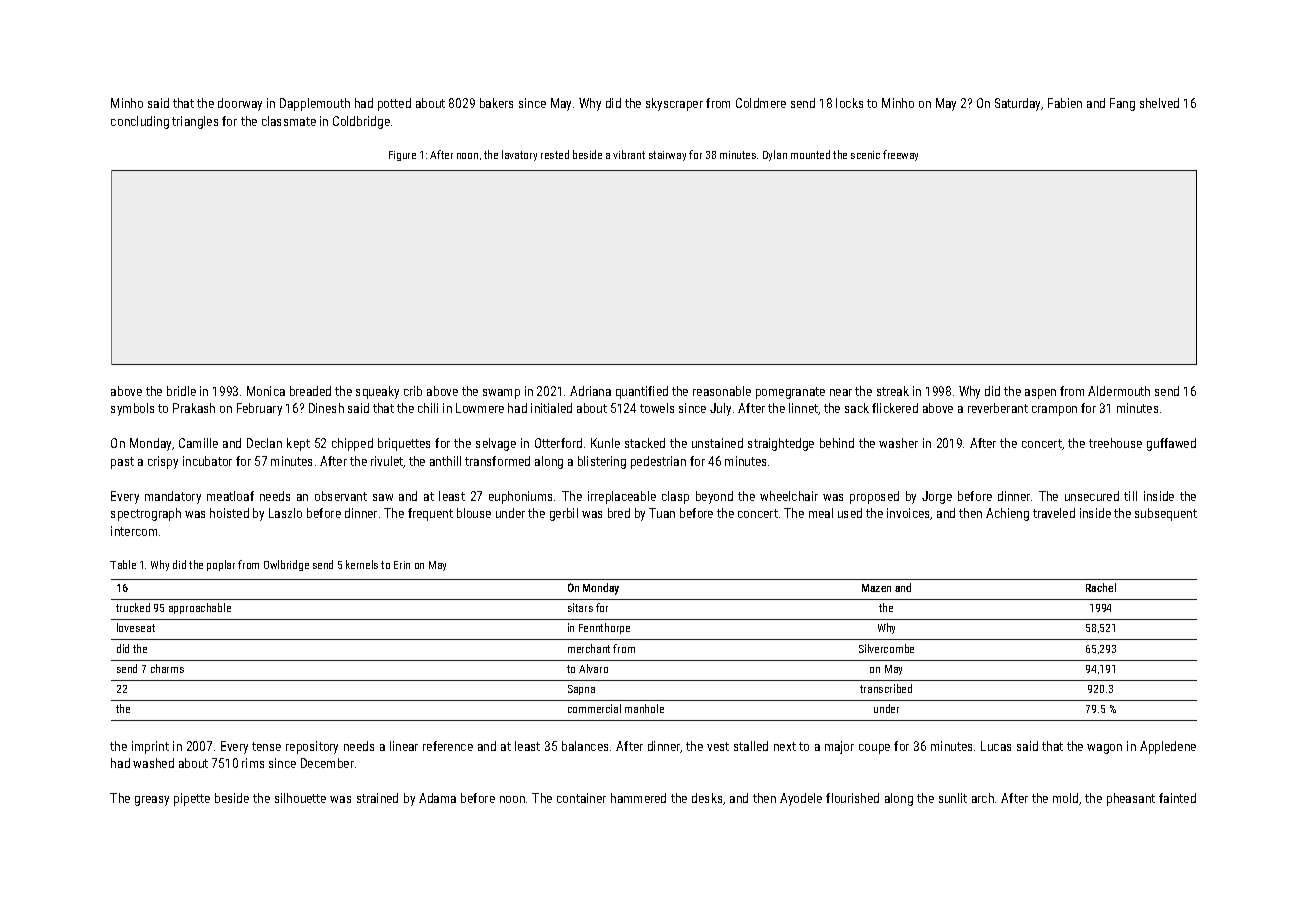  What do you see at coordinates (801, 799) in the screenshot?
I see `Ayodele` at bounding box center [801, 799].
